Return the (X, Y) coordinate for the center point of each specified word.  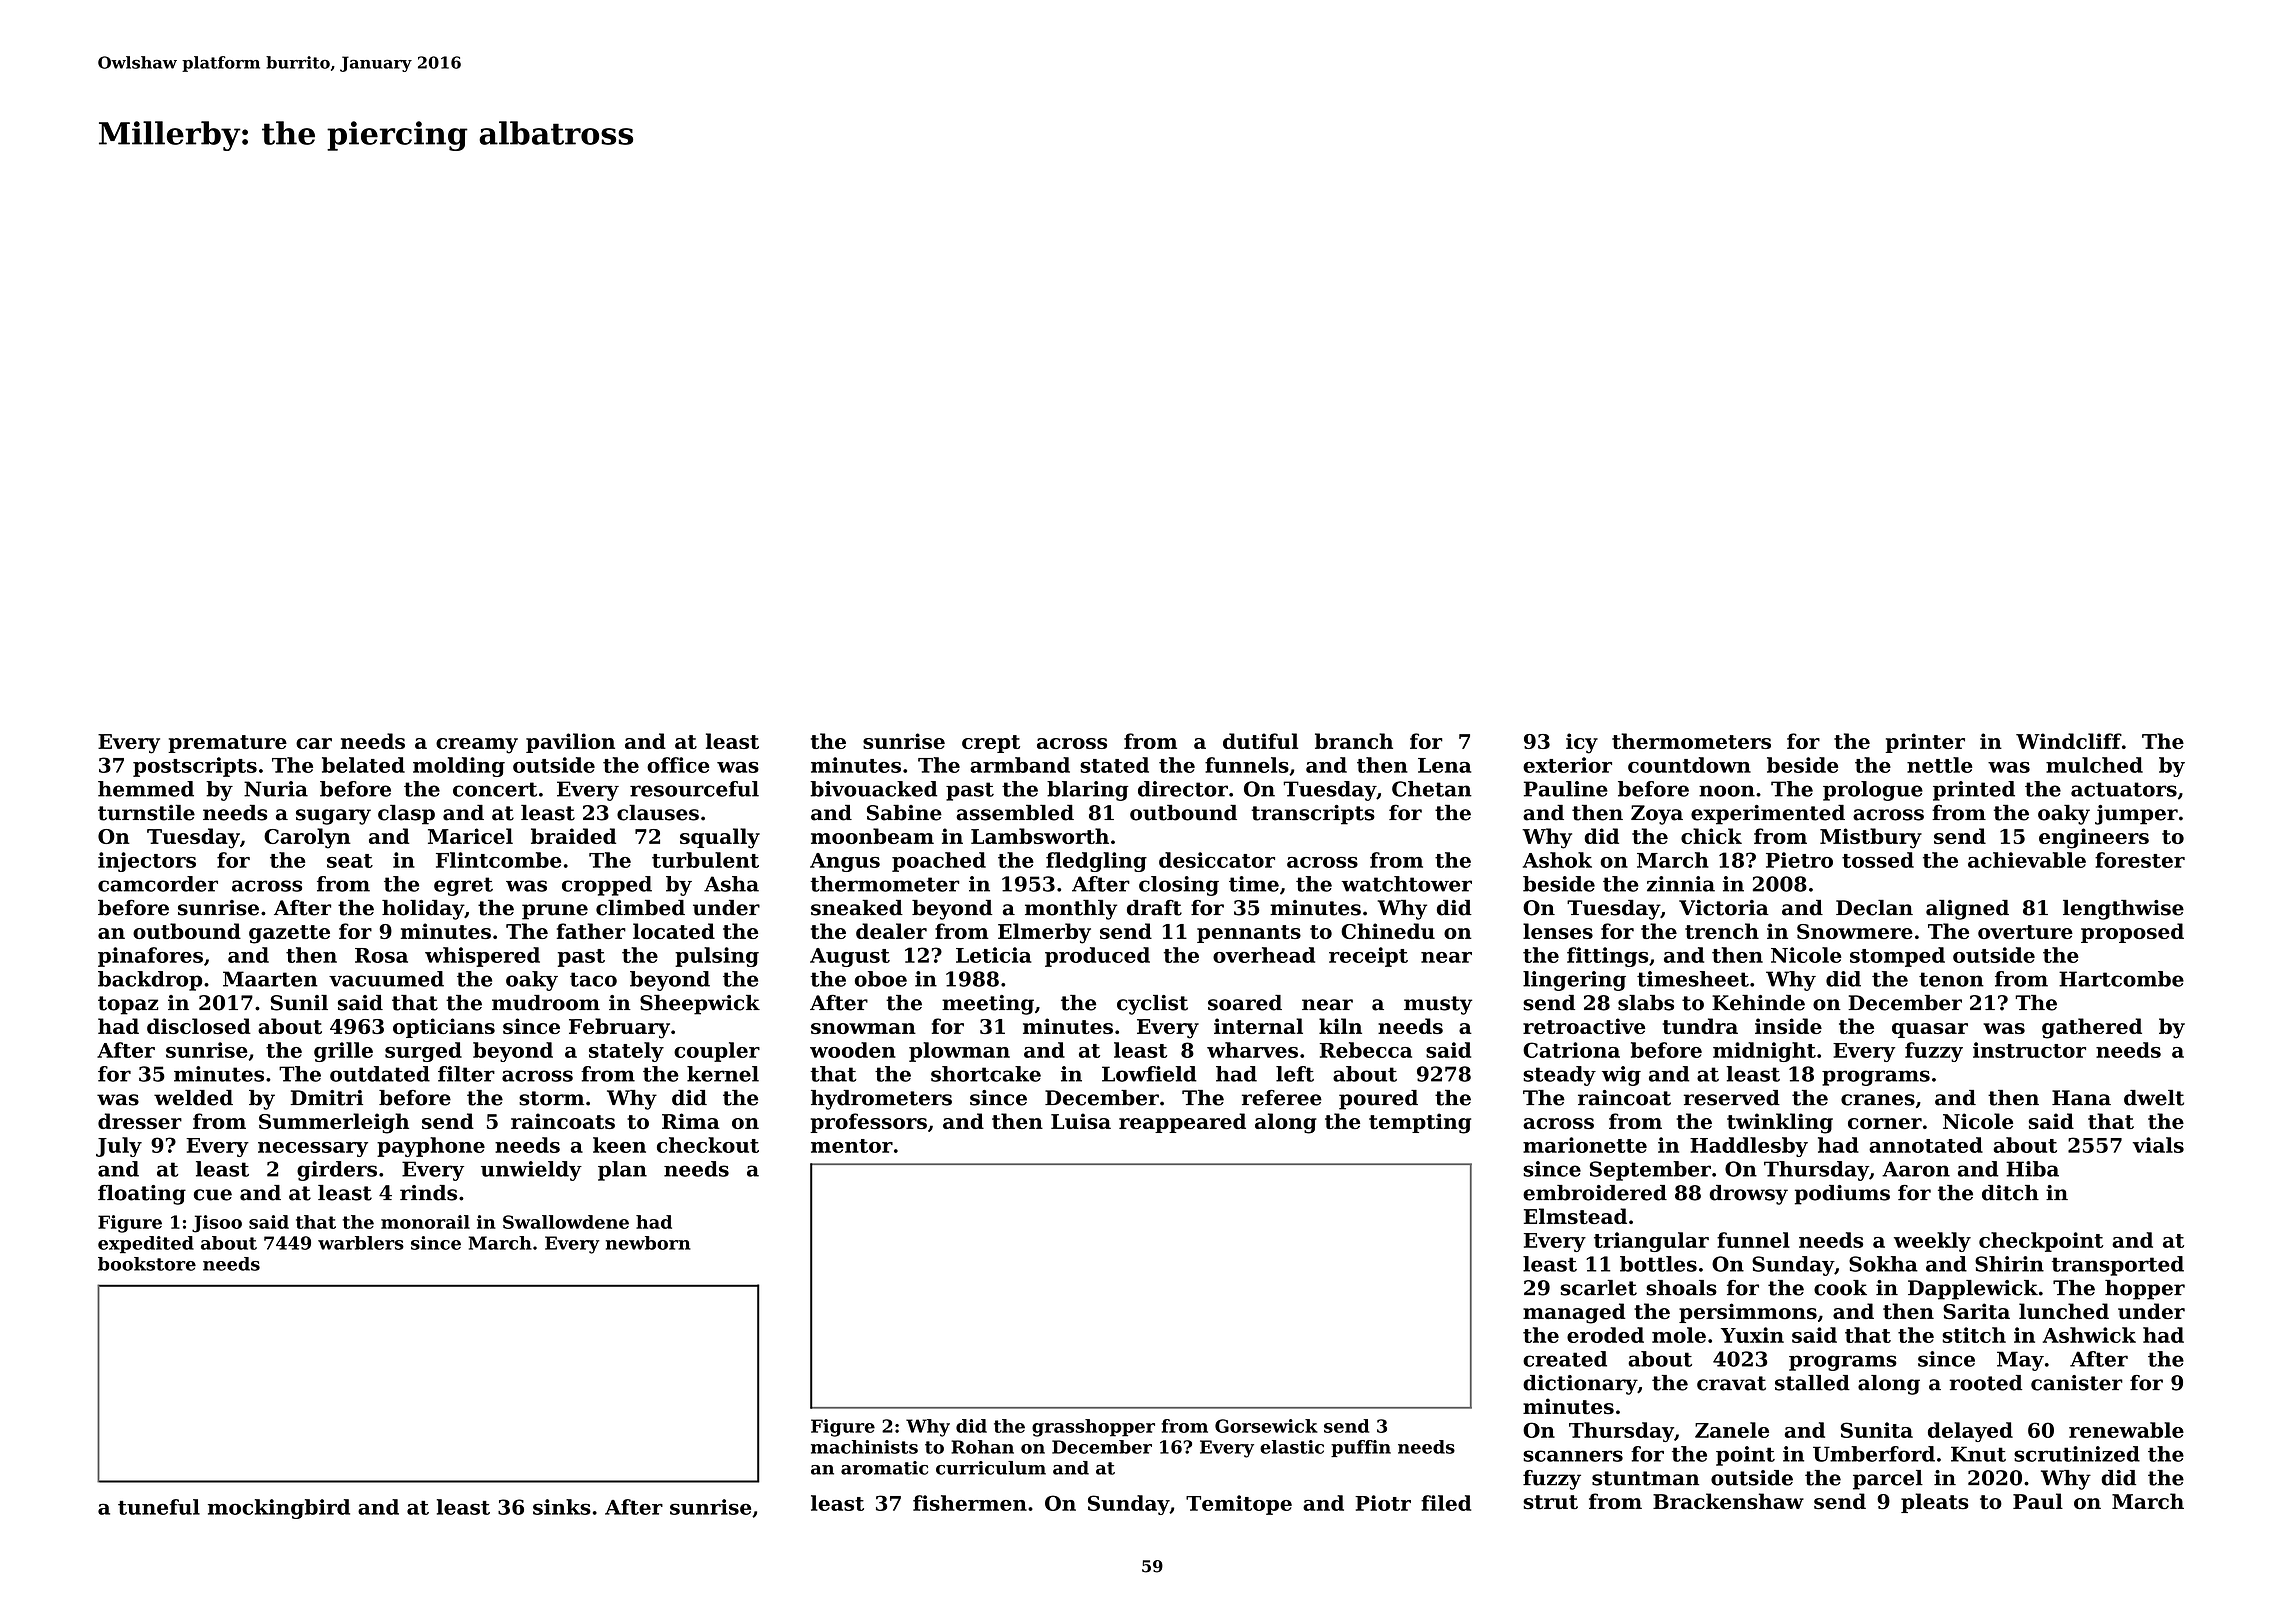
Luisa (1081, 1121)
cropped (607, 886)
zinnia (1681, 884)
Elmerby (1044, 933)
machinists (864, 1447)
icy (1582, 743)
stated (1114, 765)
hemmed (146, 789)
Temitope (1239, 1505)
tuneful (159, 1507)
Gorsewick (1266, 1426)
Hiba (2032, 1169)
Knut (1978, 1454)
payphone (431, 1147)
